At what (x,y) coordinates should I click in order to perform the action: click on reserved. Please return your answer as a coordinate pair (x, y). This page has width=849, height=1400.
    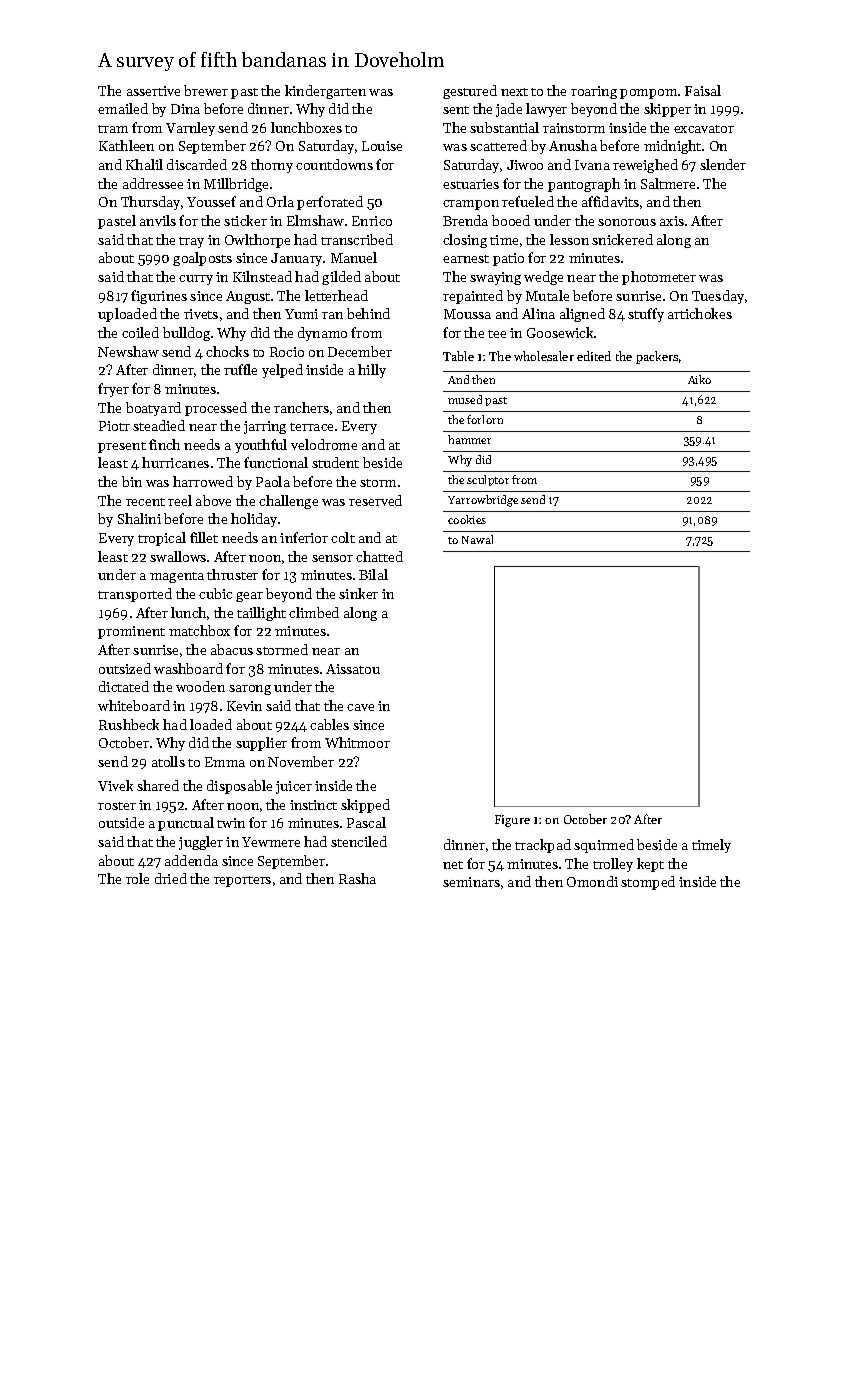
    Looking at the image, I should click on (375, 500).
